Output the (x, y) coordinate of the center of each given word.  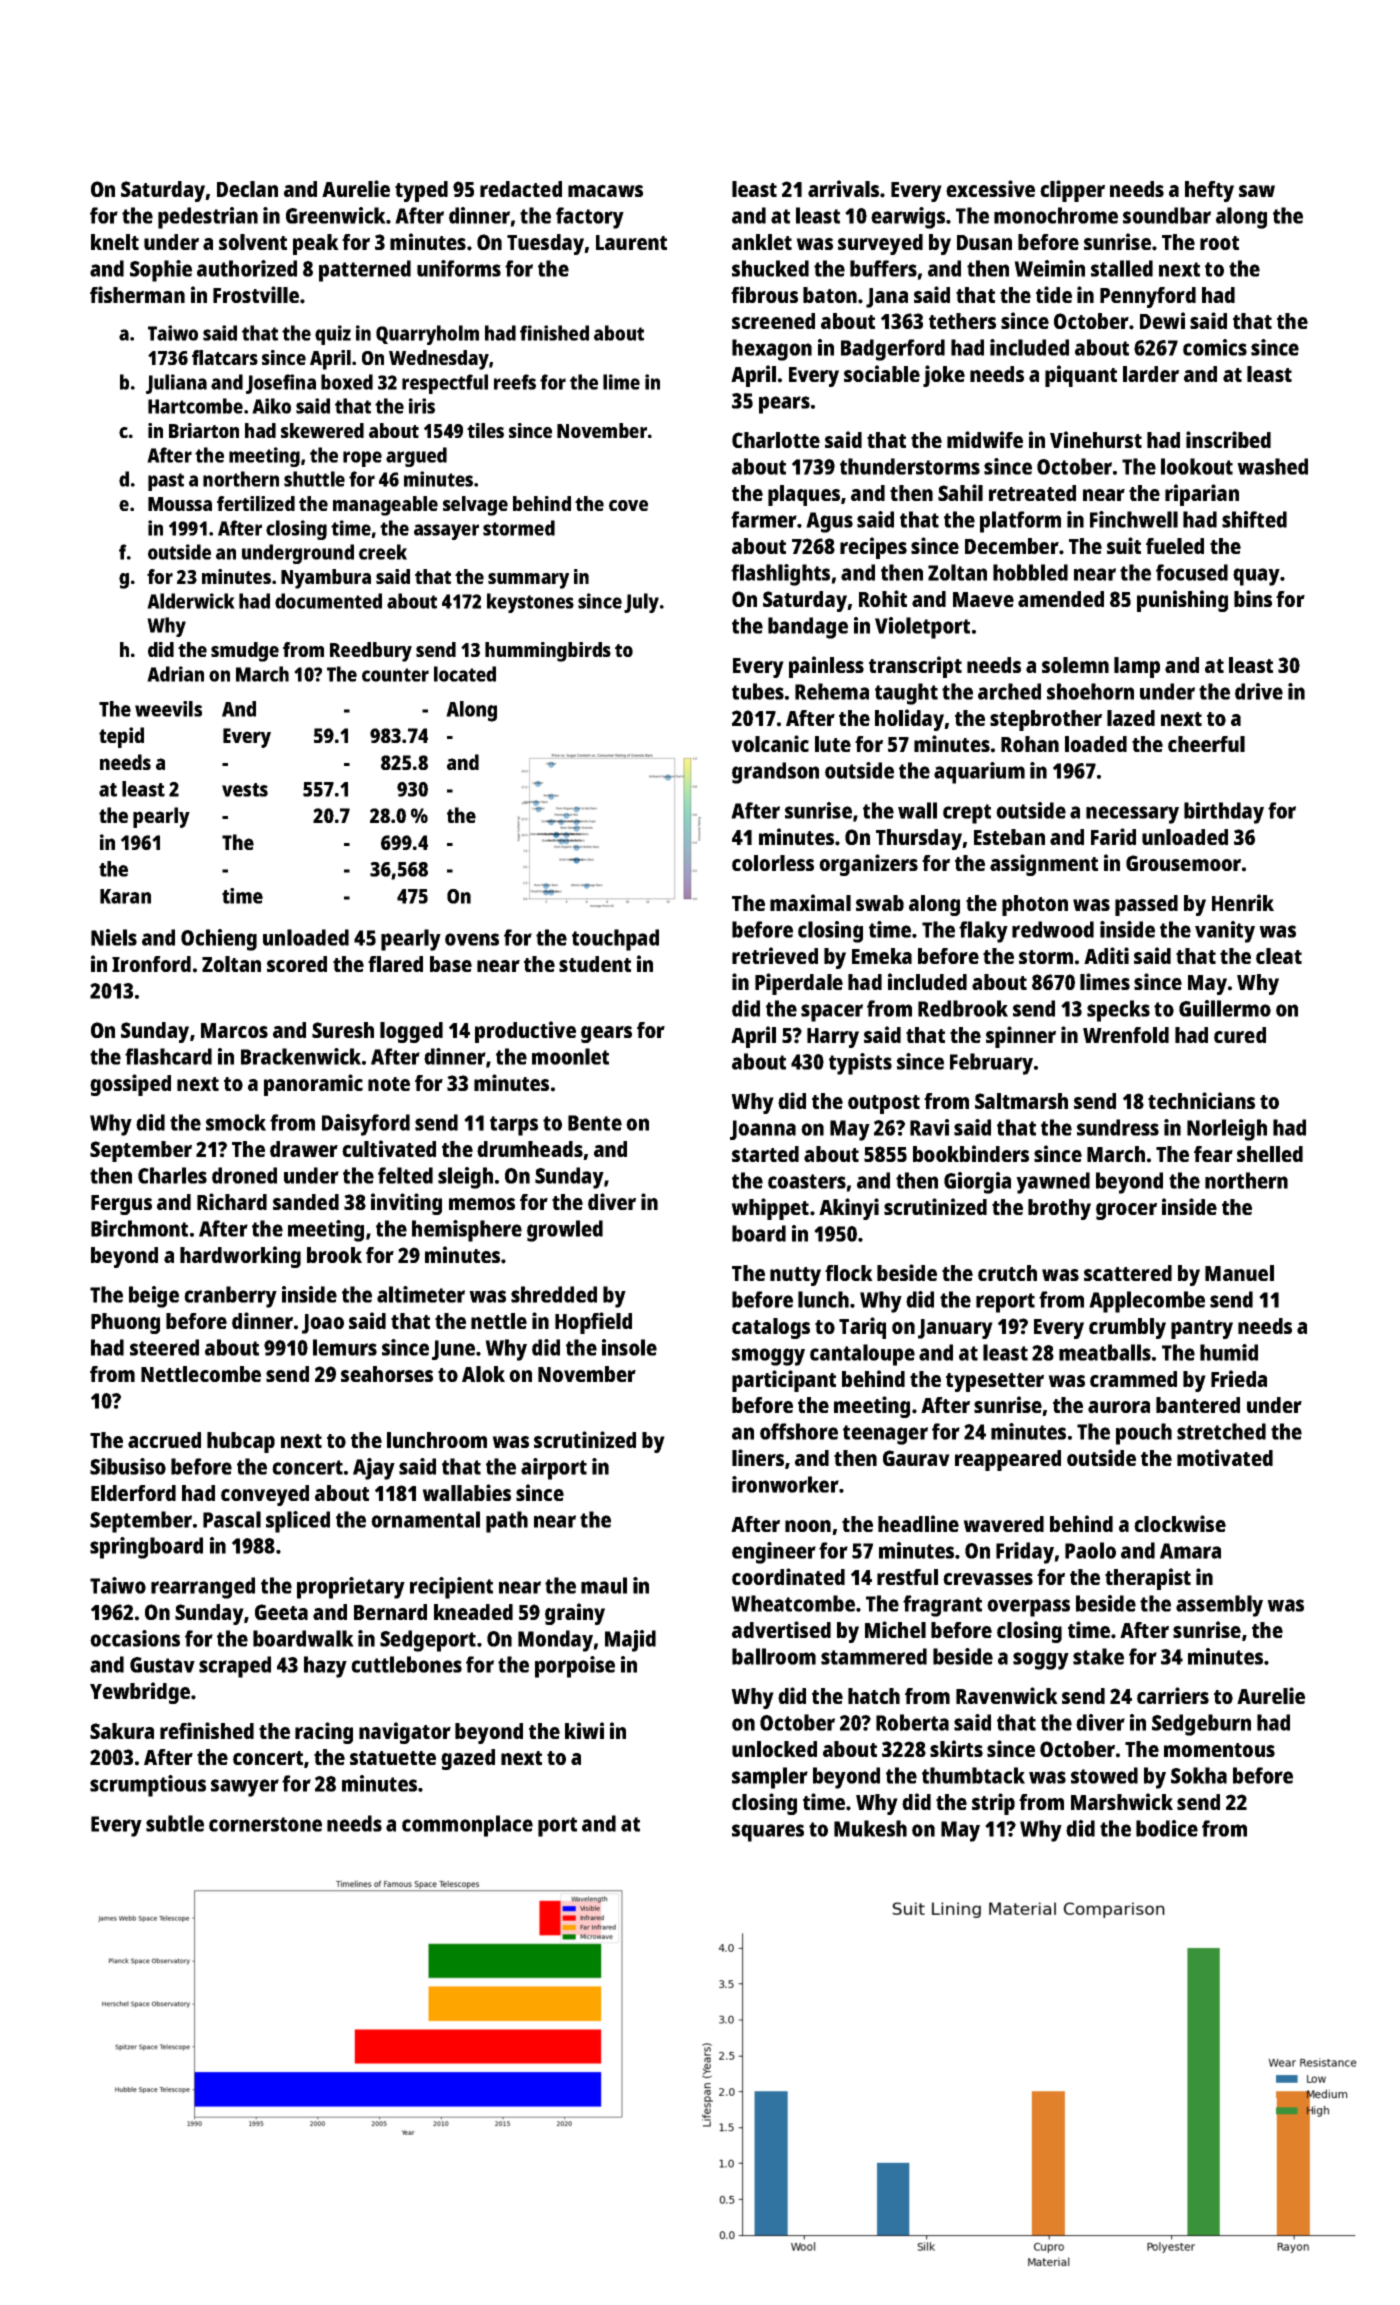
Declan (247, 189)
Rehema (832, 691)
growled (565, 1231)
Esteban (1009, 837)
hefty (1209, 191)
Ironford (151, 964)
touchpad (615, 940)
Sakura (122, 1731)
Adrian (175, 674)
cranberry (230, 1297)
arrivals (843, 188)
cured (1240, 1035)
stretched (1221, 1431)
